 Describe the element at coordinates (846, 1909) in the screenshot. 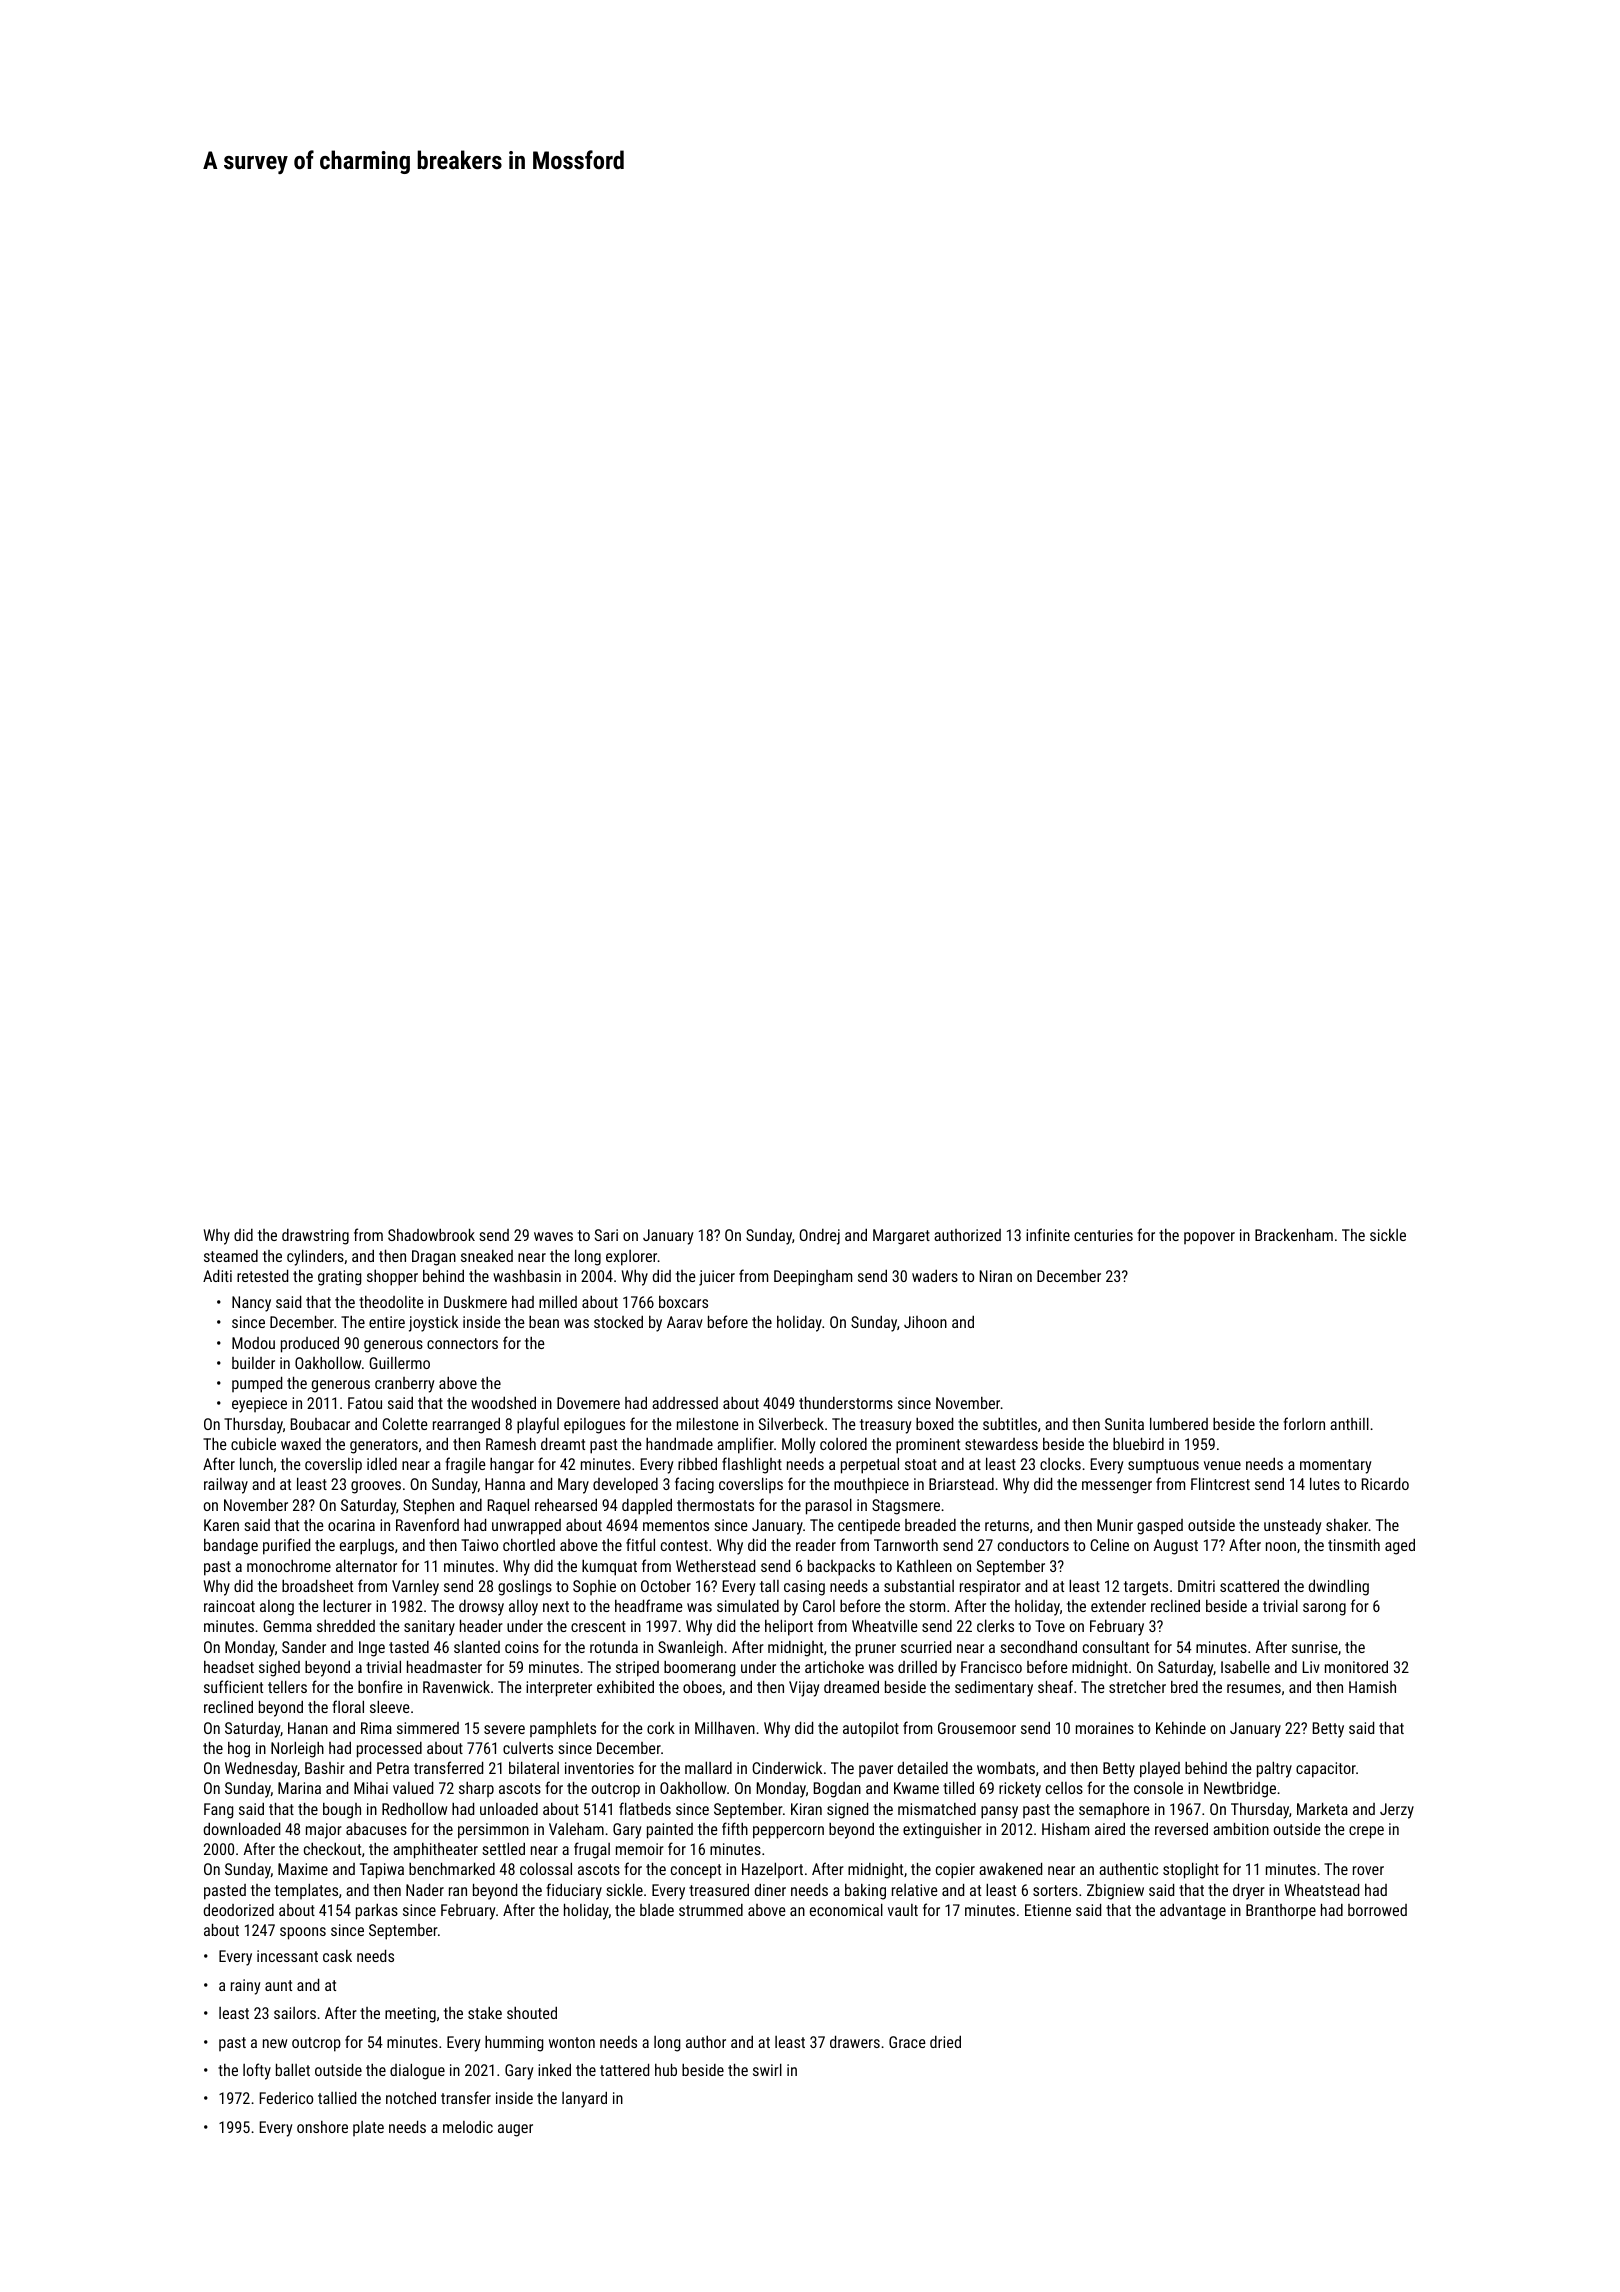

I see `economical` at that location.
